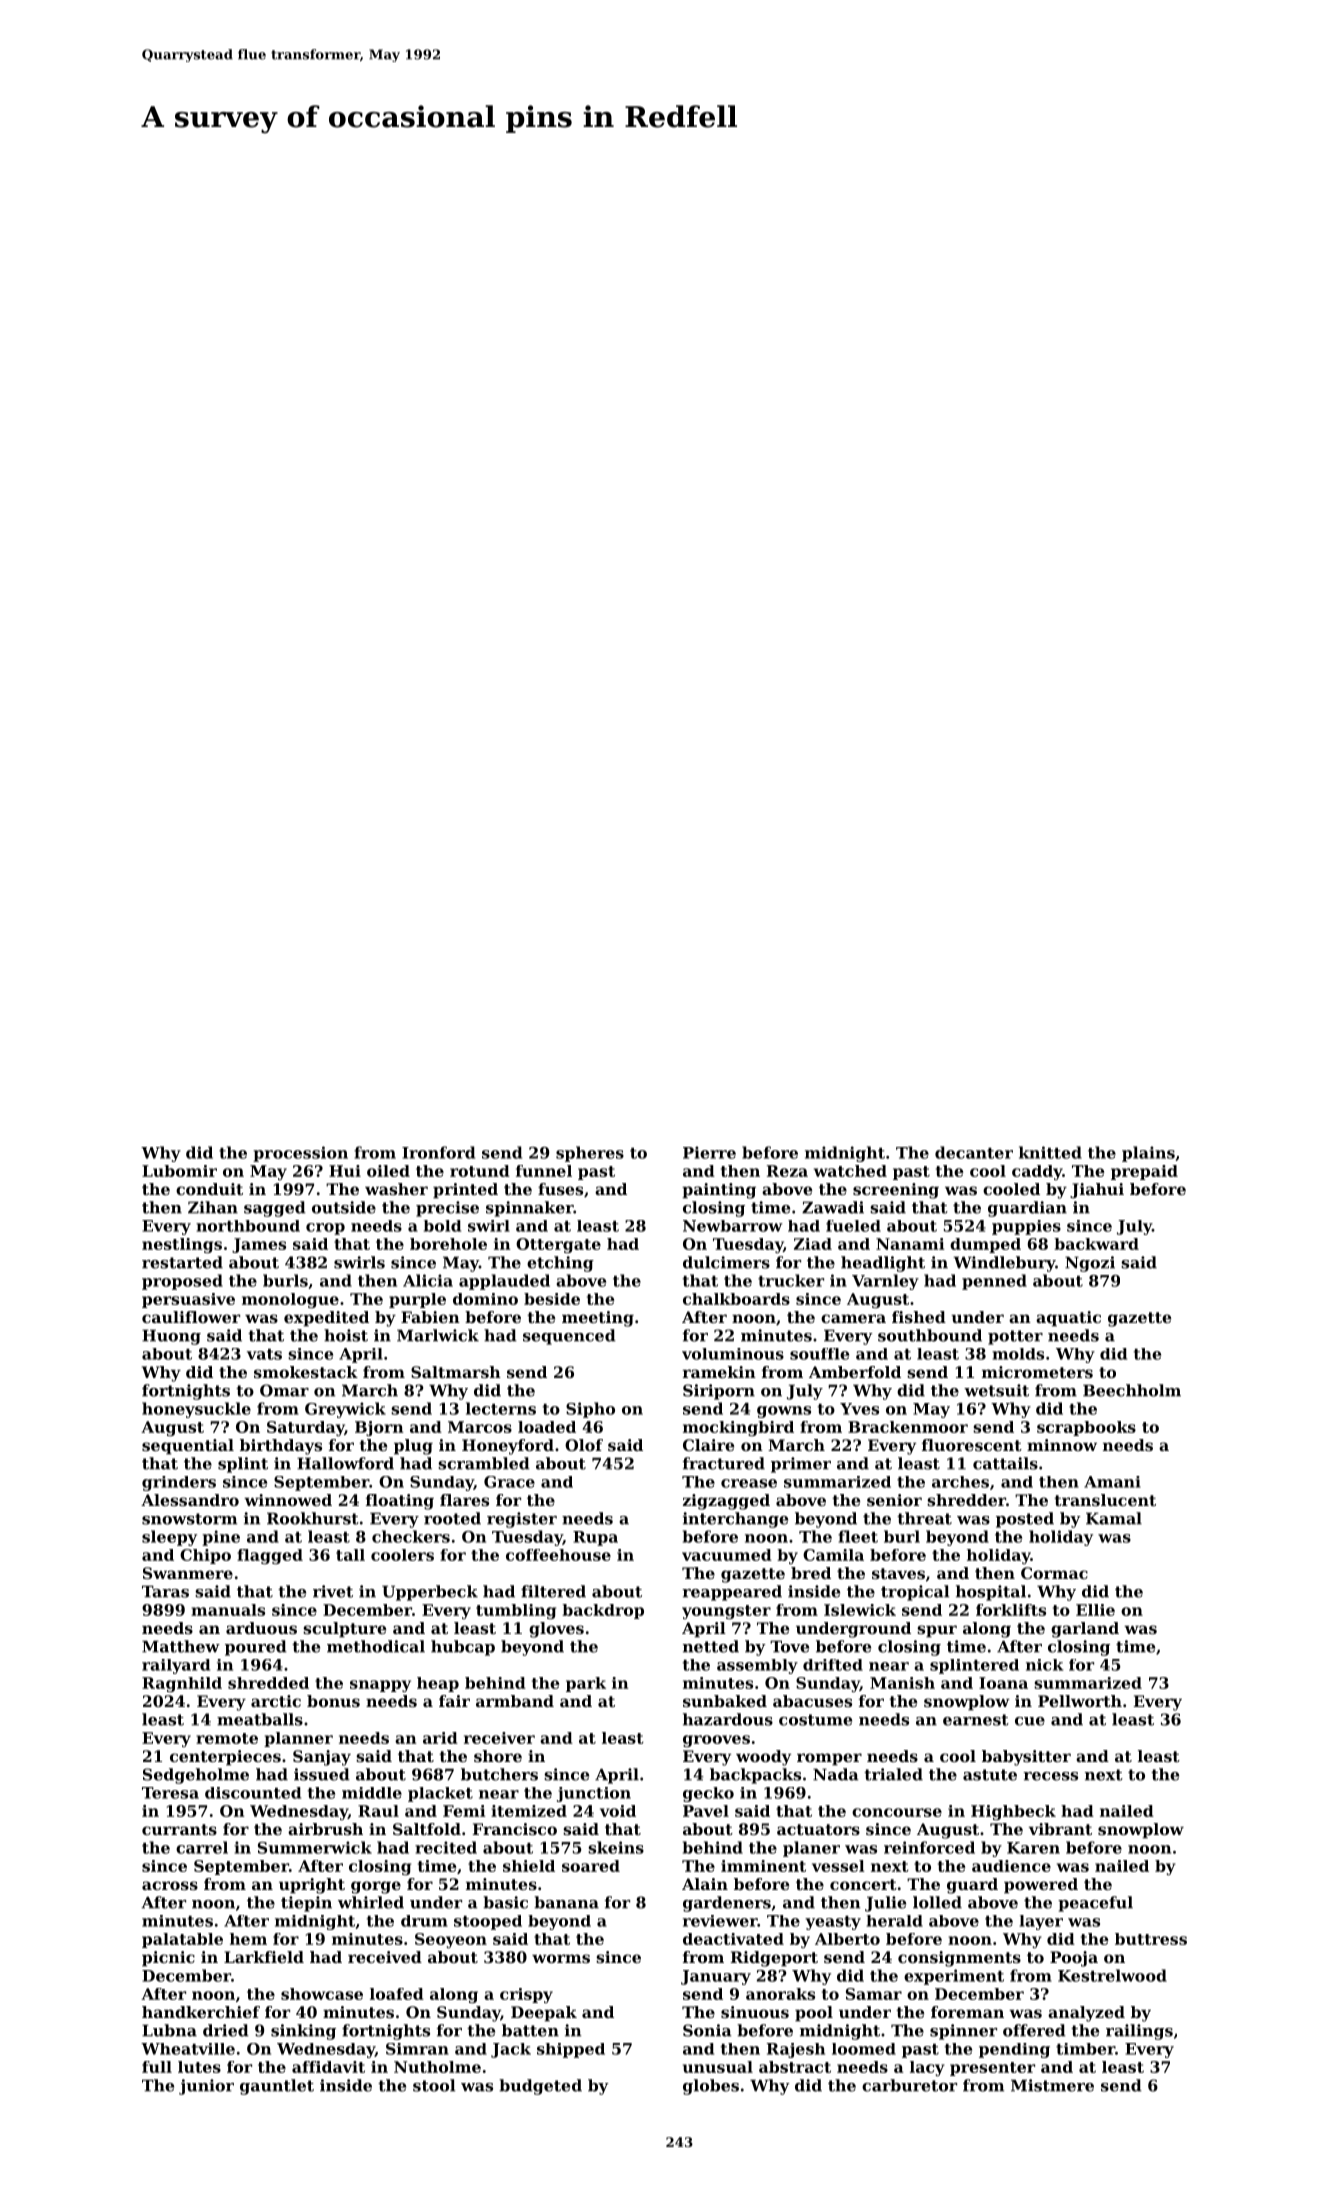  What do you see at coordinates (300, 1154) in the screenshot?
I see `procession` at bounding box center [300, 1154].
